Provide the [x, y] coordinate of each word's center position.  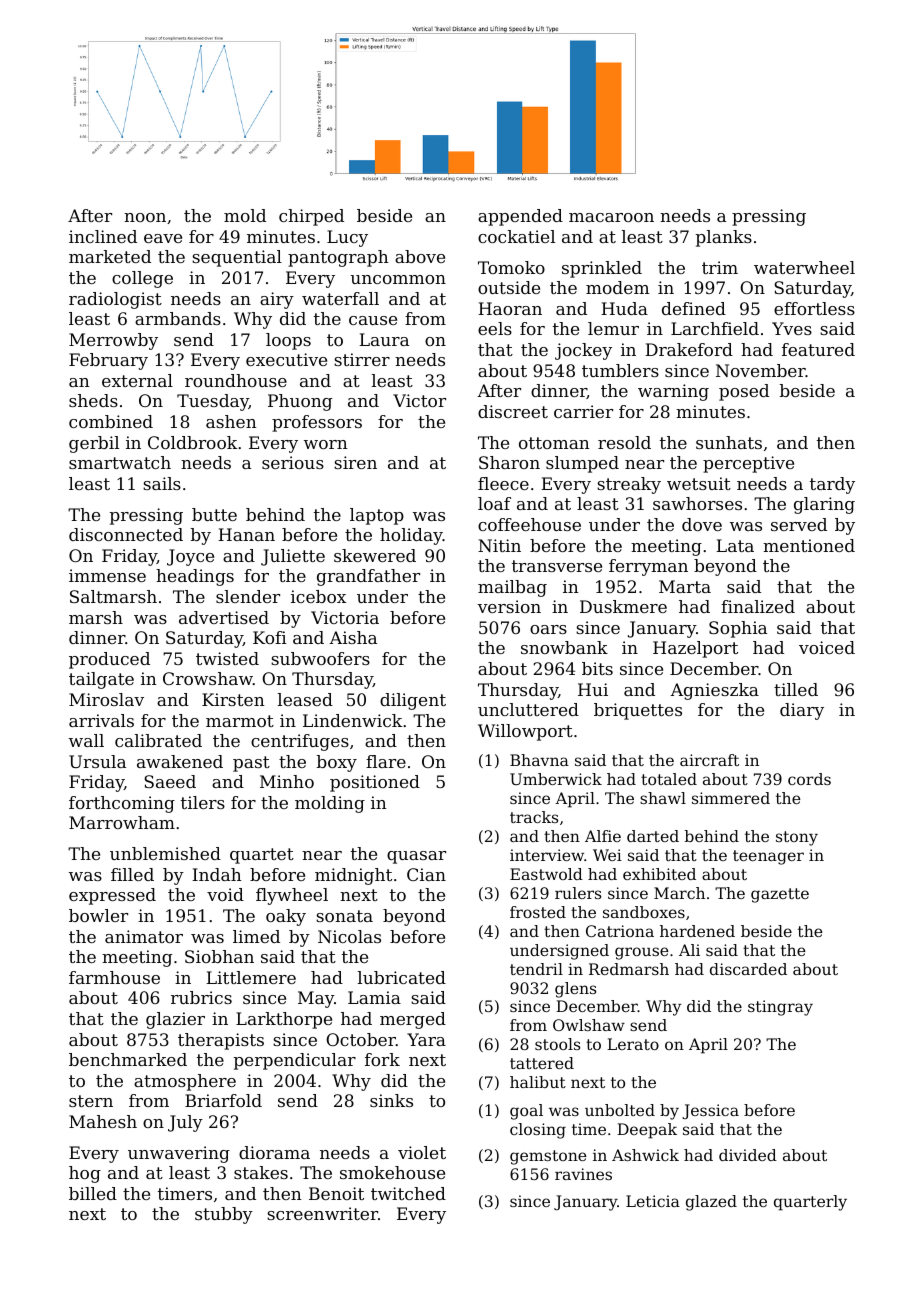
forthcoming [122, 804]
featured [818, 349]
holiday [411, 536]
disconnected [126, 534]
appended [520, 217]
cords [809, 779]
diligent [413, 701]
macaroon [611, 217]
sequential [237, 258]
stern [91, 1101]
